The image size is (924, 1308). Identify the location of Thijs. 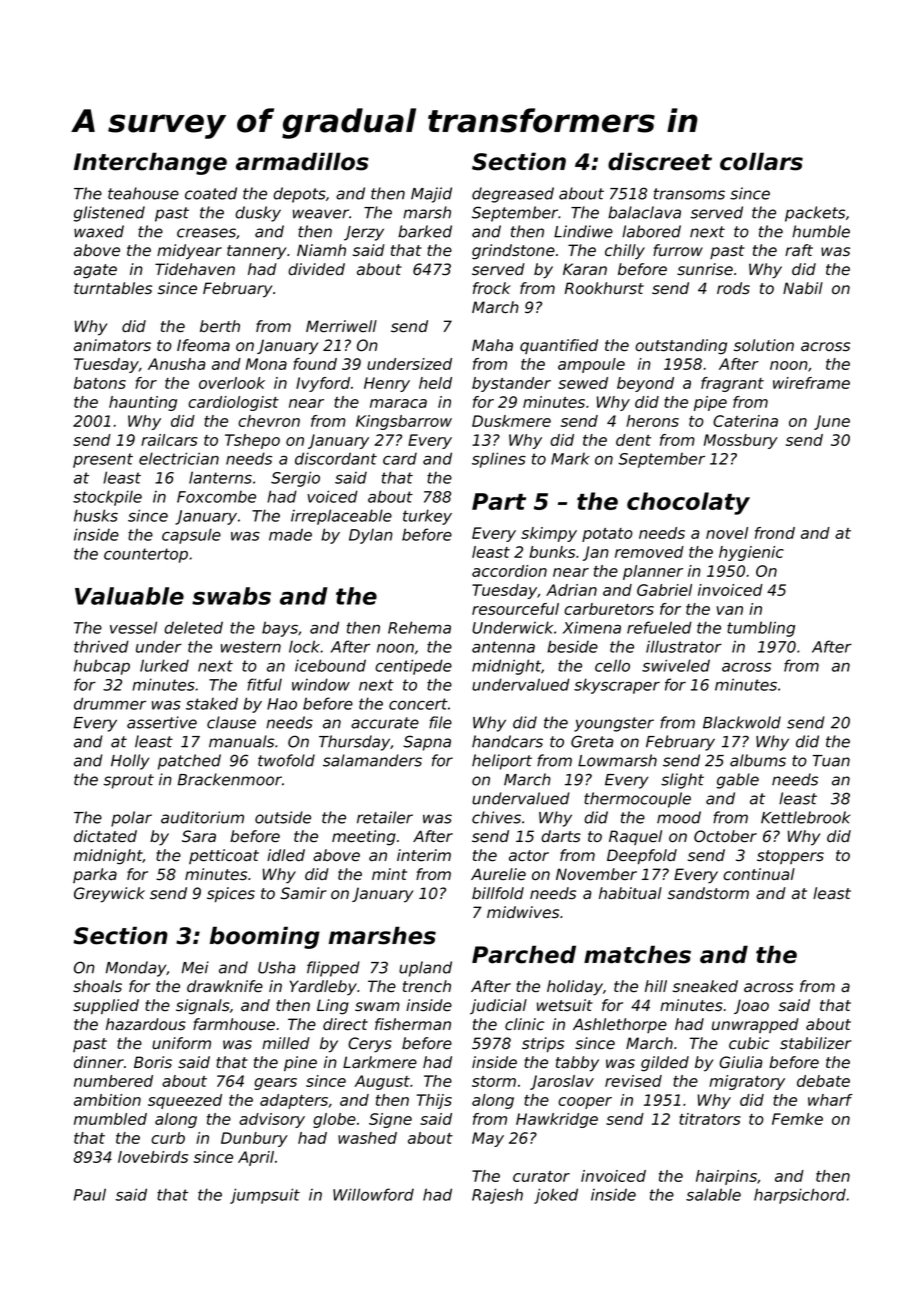
(434, 1101).
